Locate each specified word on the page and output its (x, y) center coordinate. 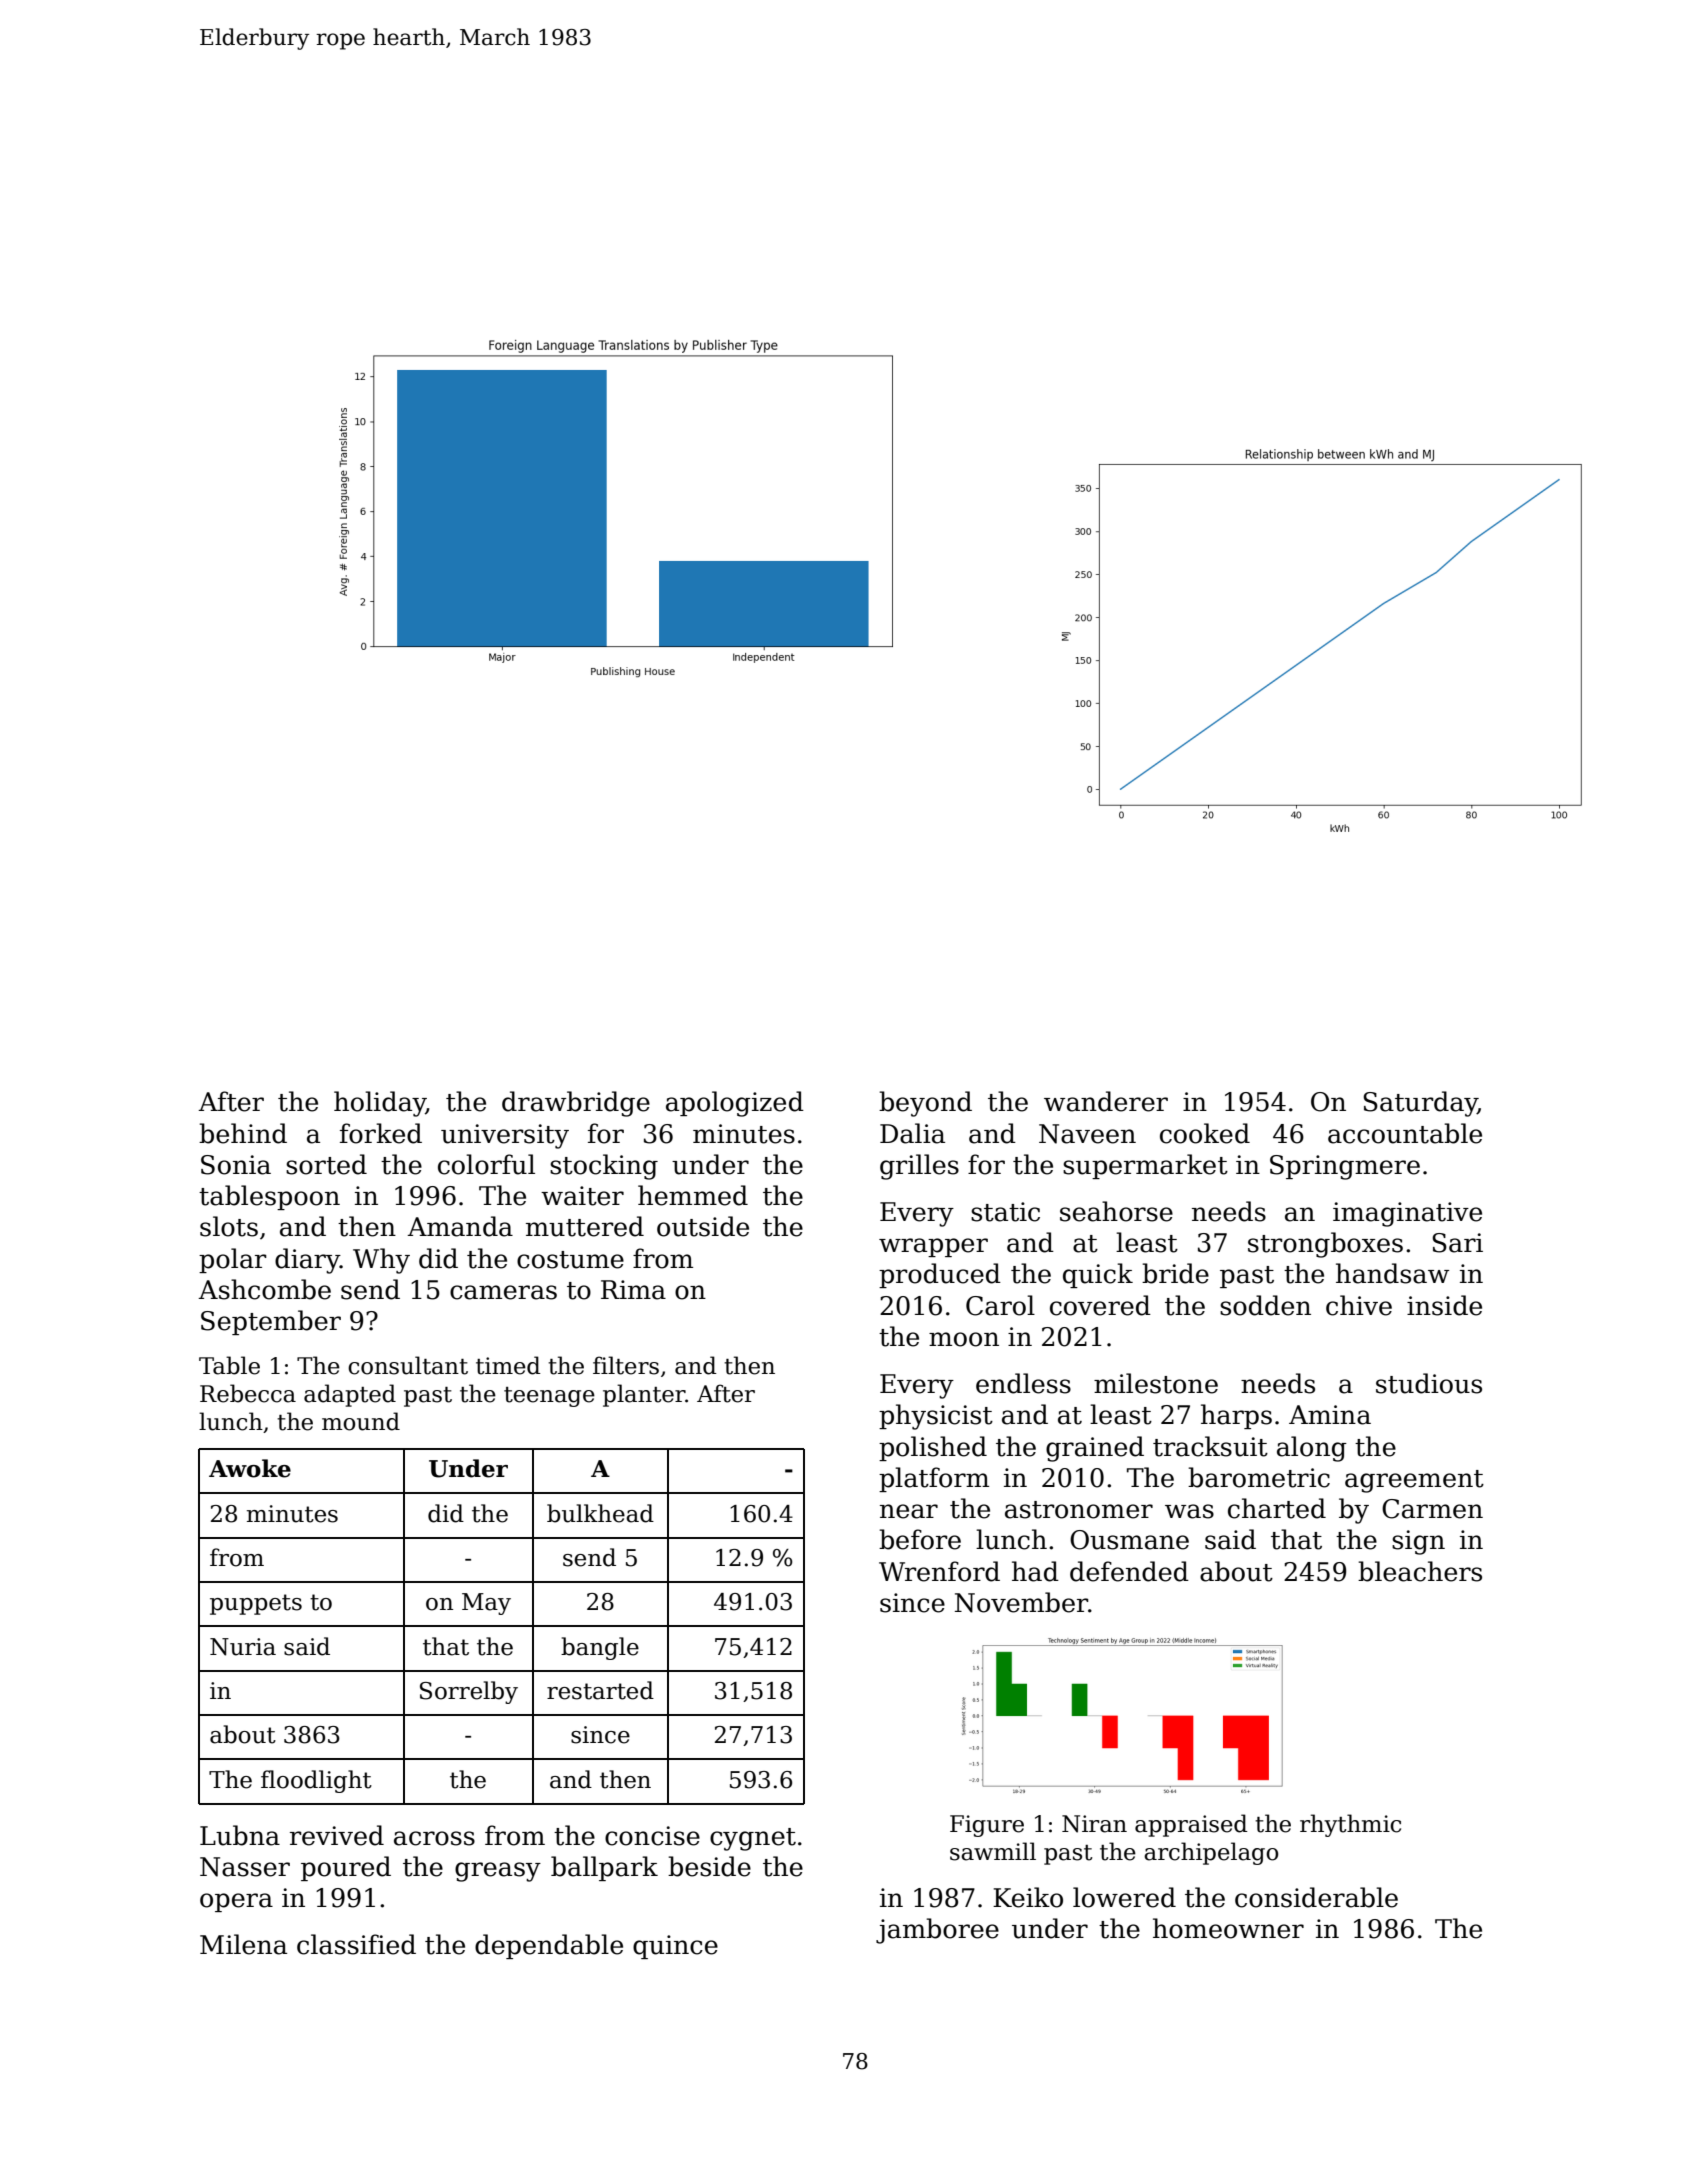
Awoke (250, 1468)
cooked (1205, 1133)
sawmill (993, 1851)
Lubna (240, 1835)
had (1035, 1571)
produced (940, 1275)
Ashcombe (264, 1289)
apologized (735, 1104)
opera (236, 1902)
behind (243, 1133)
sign (1418, 1542)
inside (1444, 1305)
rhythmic (1350, 1825)
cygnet (753, 1839)
